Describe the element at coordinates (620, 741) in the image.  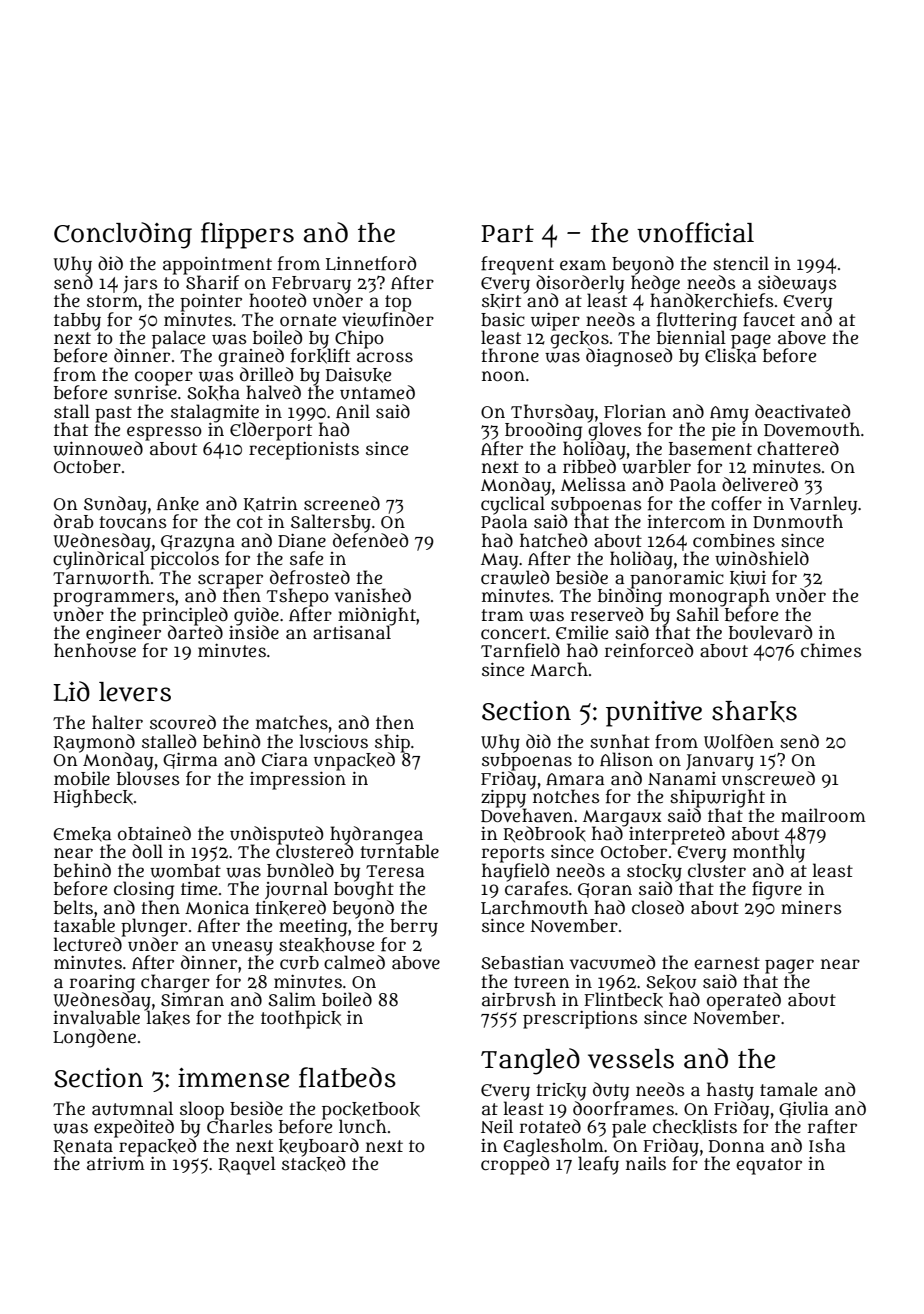
I see `sunhat` at that location.
